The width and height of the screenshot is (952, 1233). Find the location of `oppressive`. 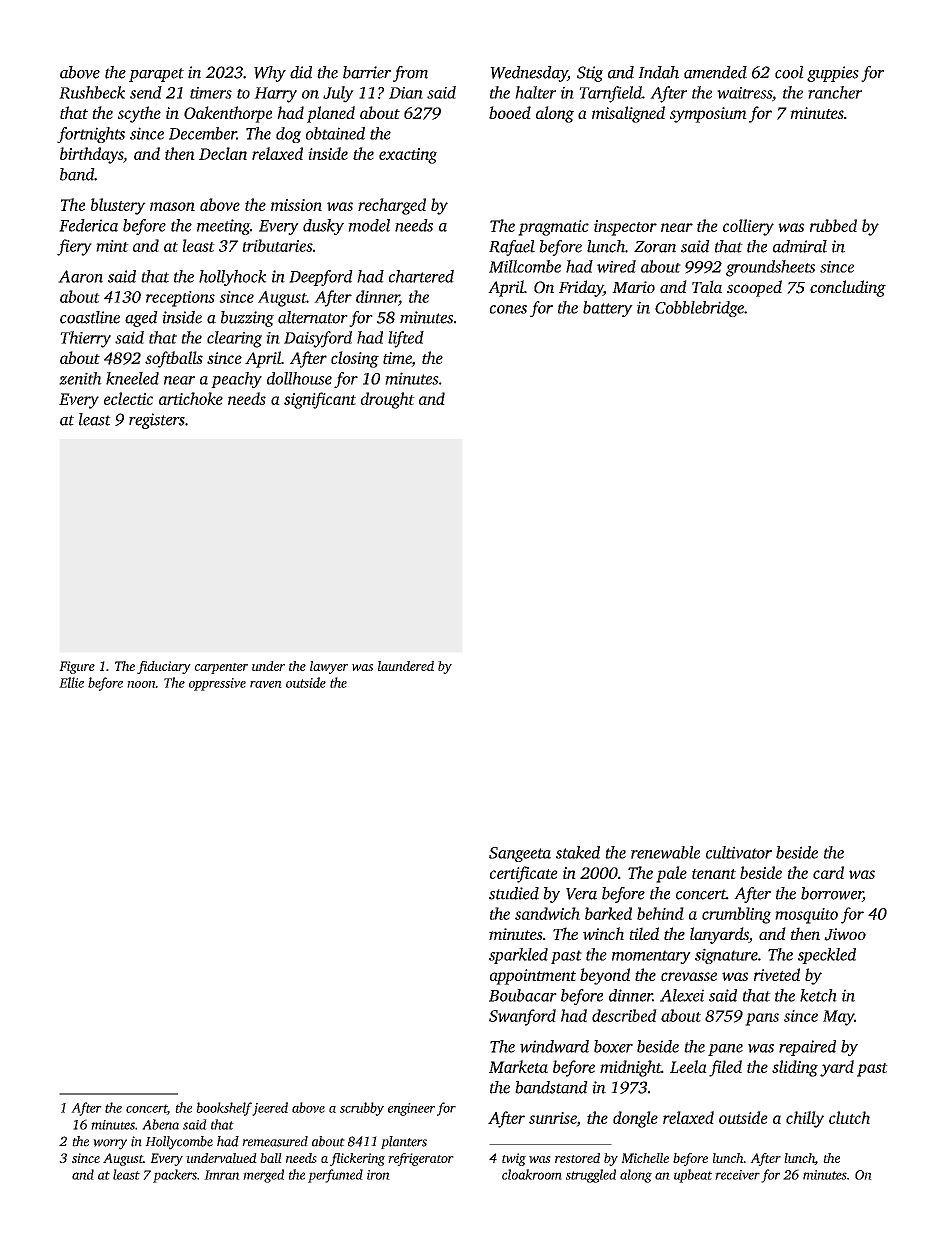

oppressive is located at coordinates (217, 684).
